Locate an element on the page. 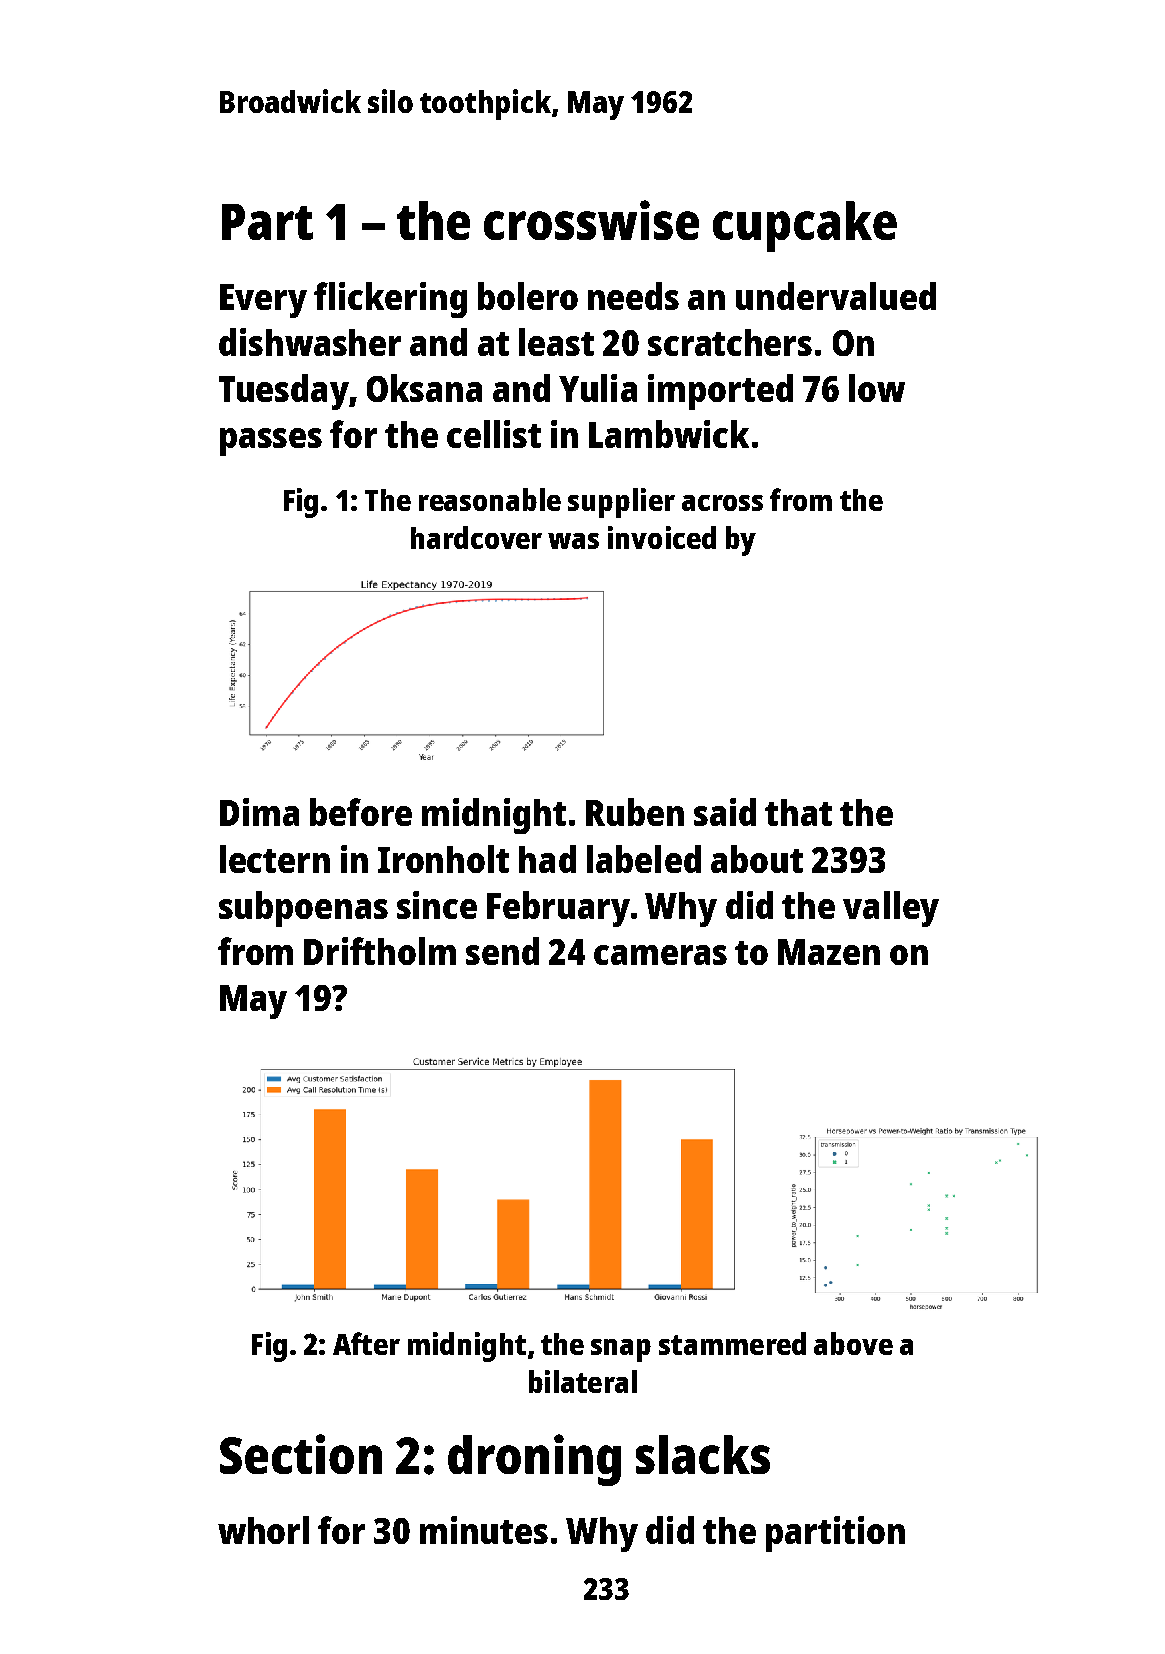 The width and height of the image is (1165, 1654). Section is located at coordinates (301, 1454).
